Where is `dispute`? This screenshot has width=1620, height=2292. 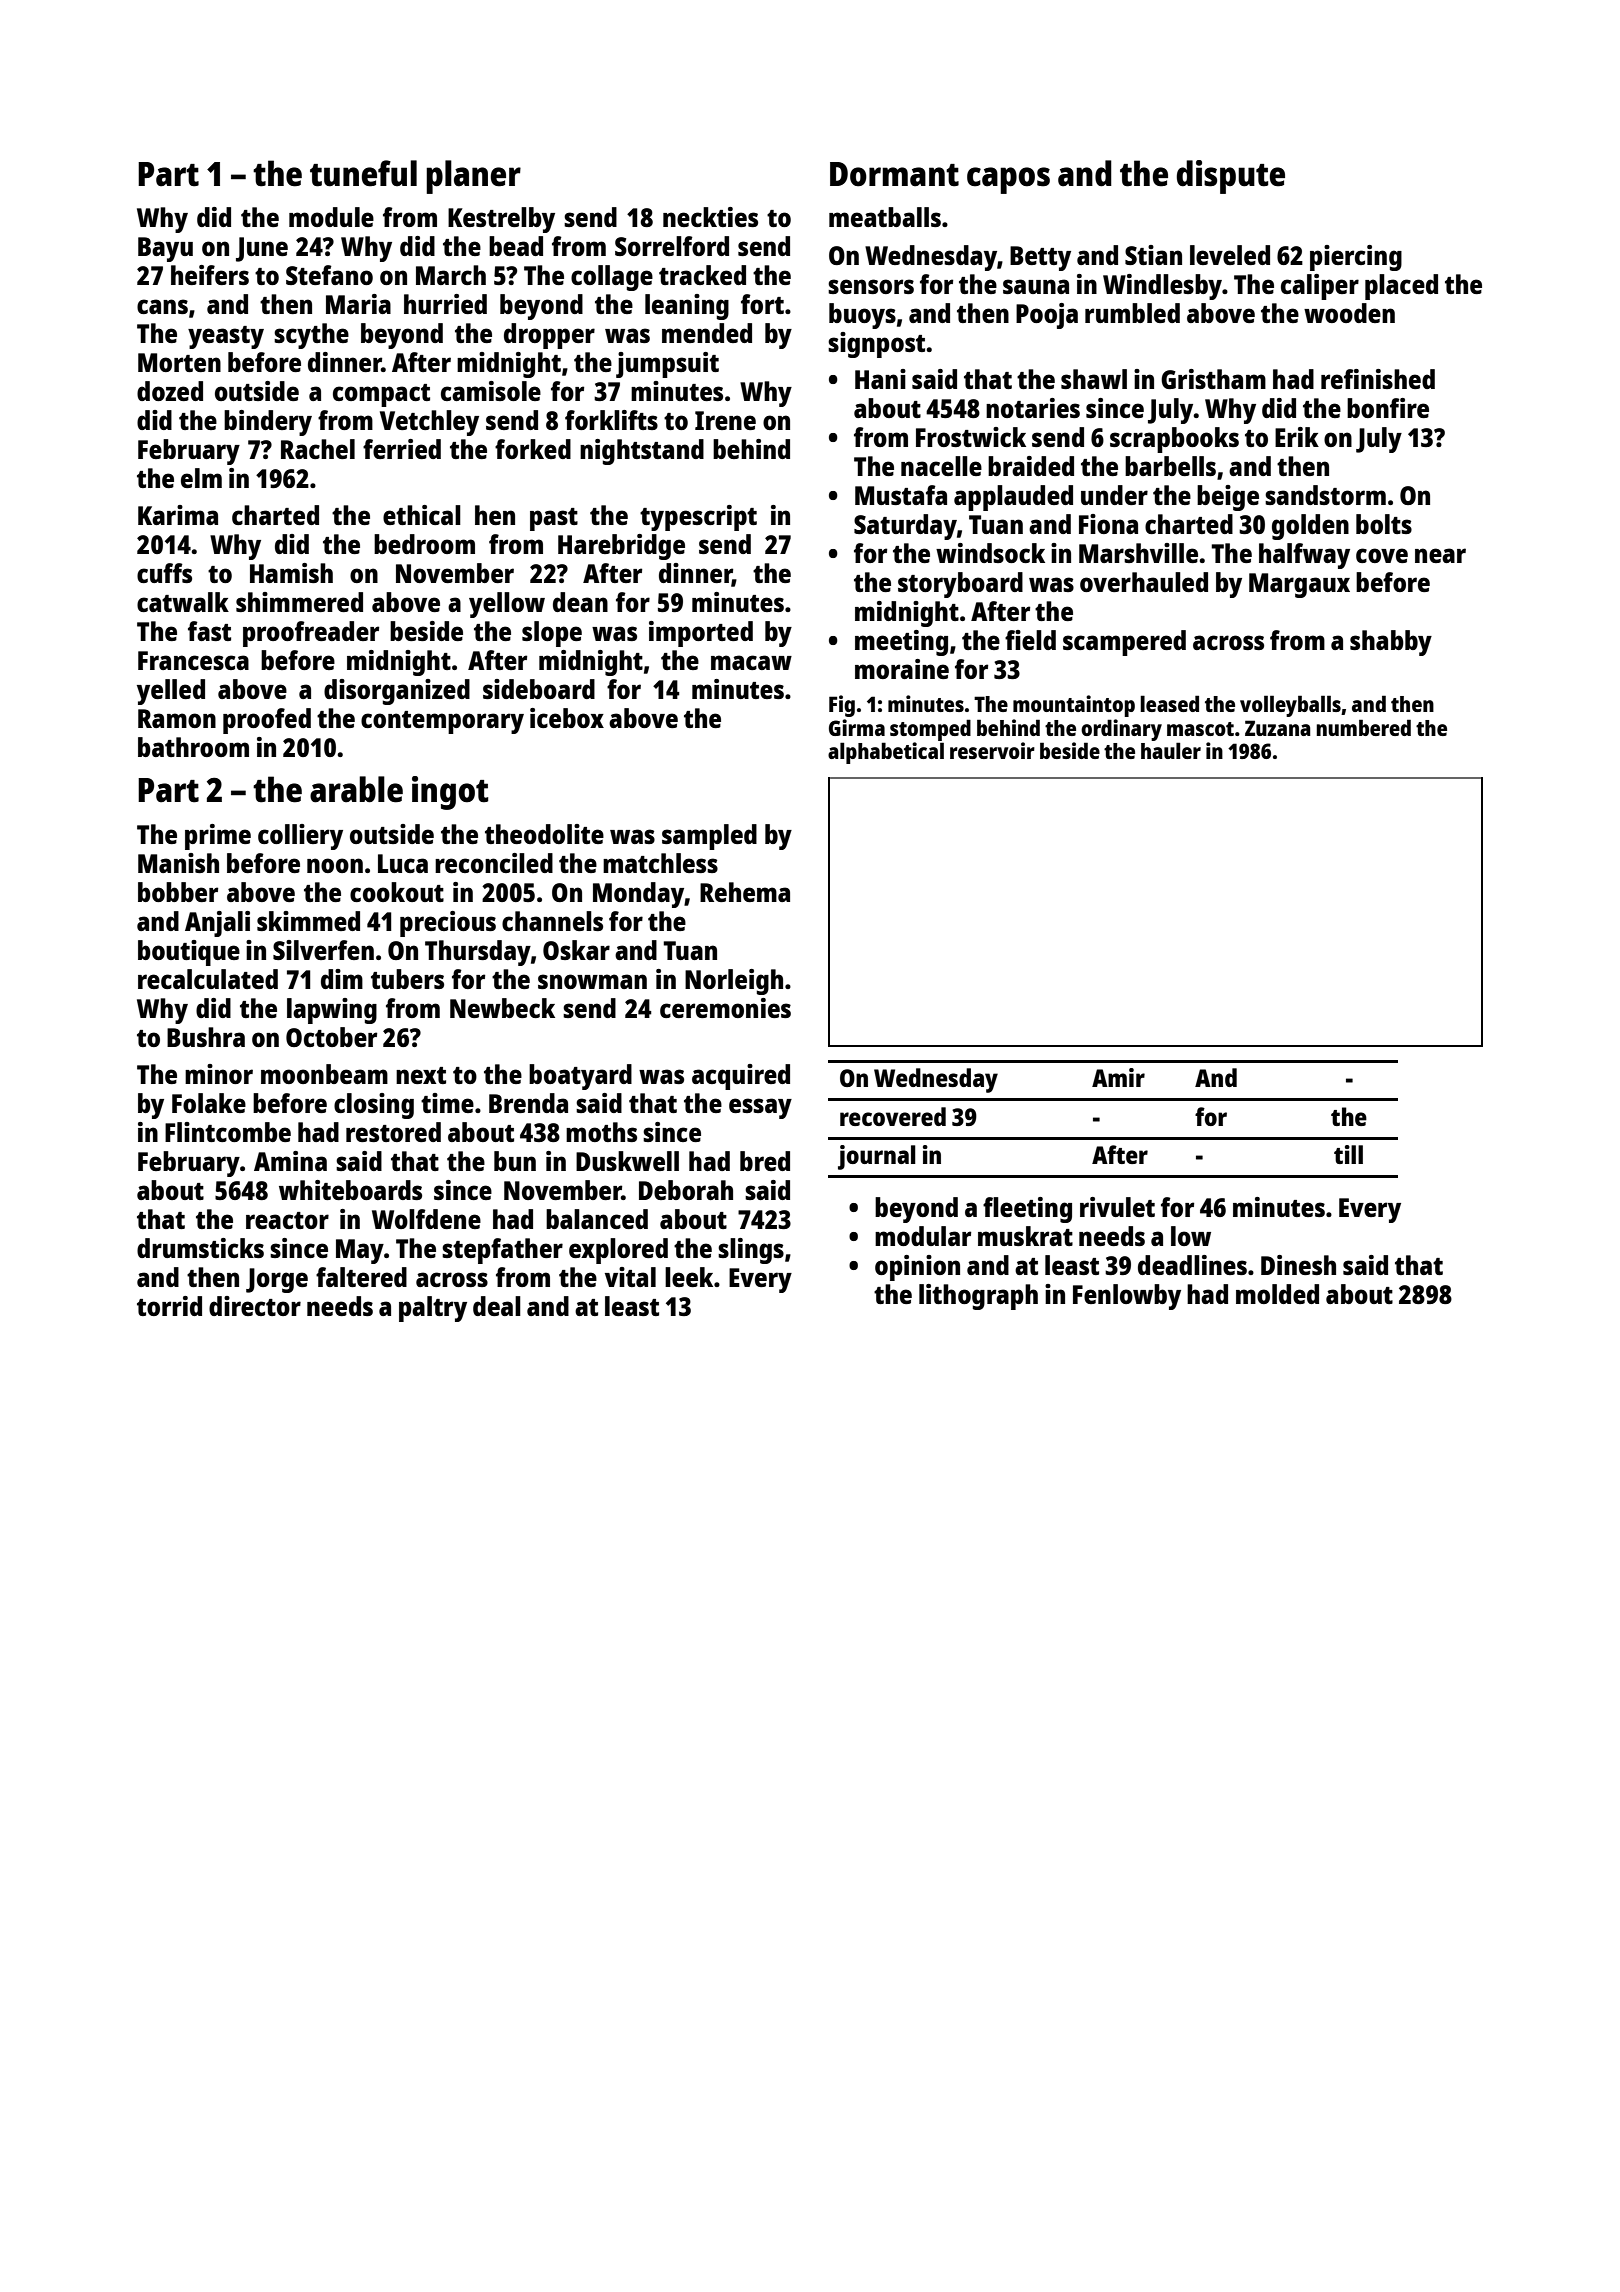 dispute is located at coordinates (1230, 177).
